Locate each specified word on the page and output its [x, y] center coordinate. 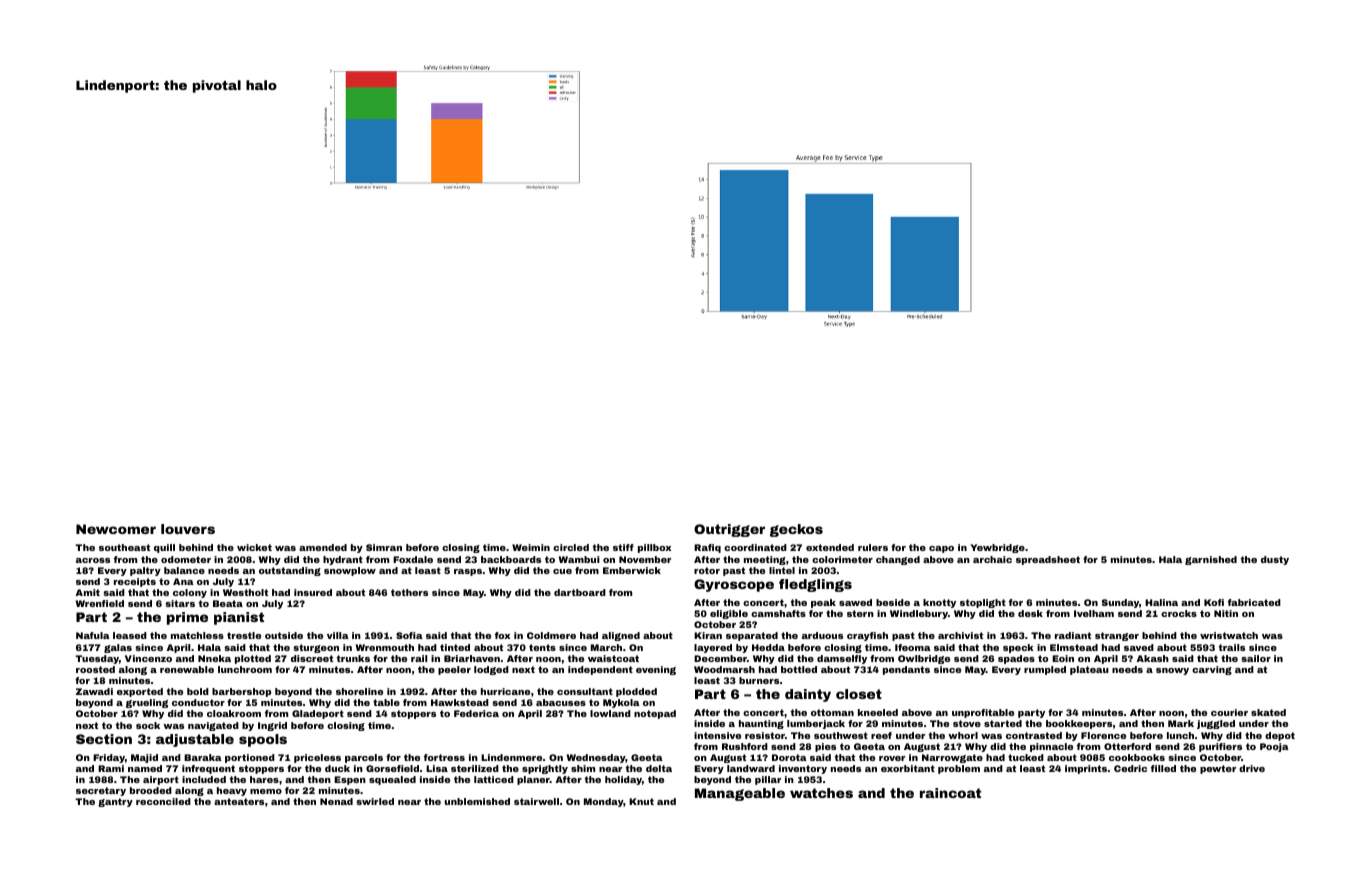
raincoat [950, 793]
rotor [707, 570]
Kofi [1214, 602]
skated [1268, 712]
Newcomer [116, 529]
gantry [115, 802]
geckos [796, 530]
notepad [655, 714]
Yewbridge [997, 548]
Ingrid [272, 726]
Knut [641, 801]
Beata [228, 603]
